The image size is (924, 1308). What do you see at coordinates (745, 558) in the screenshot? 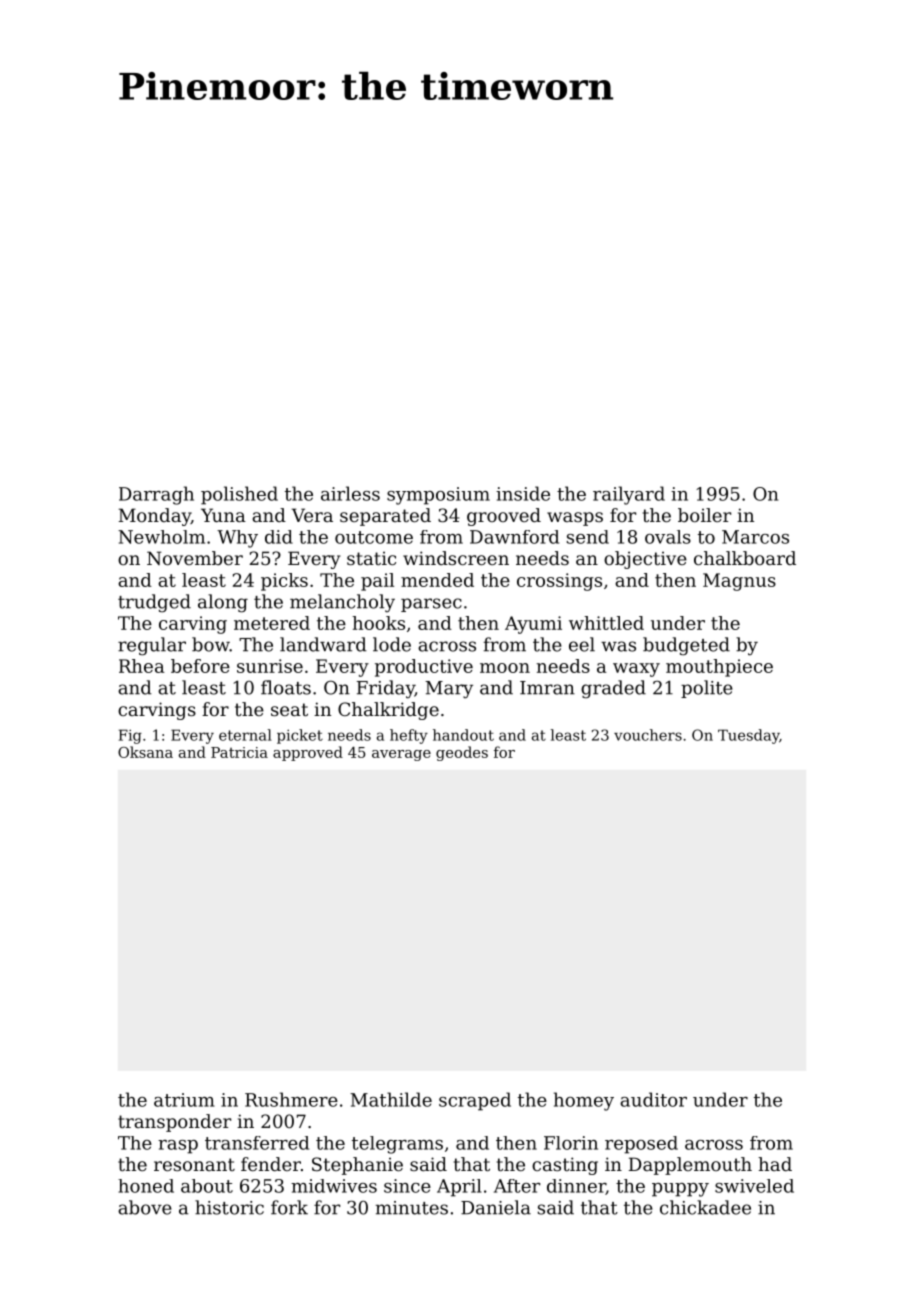
I see `chalkboard` at bounding box center [745, 558].
